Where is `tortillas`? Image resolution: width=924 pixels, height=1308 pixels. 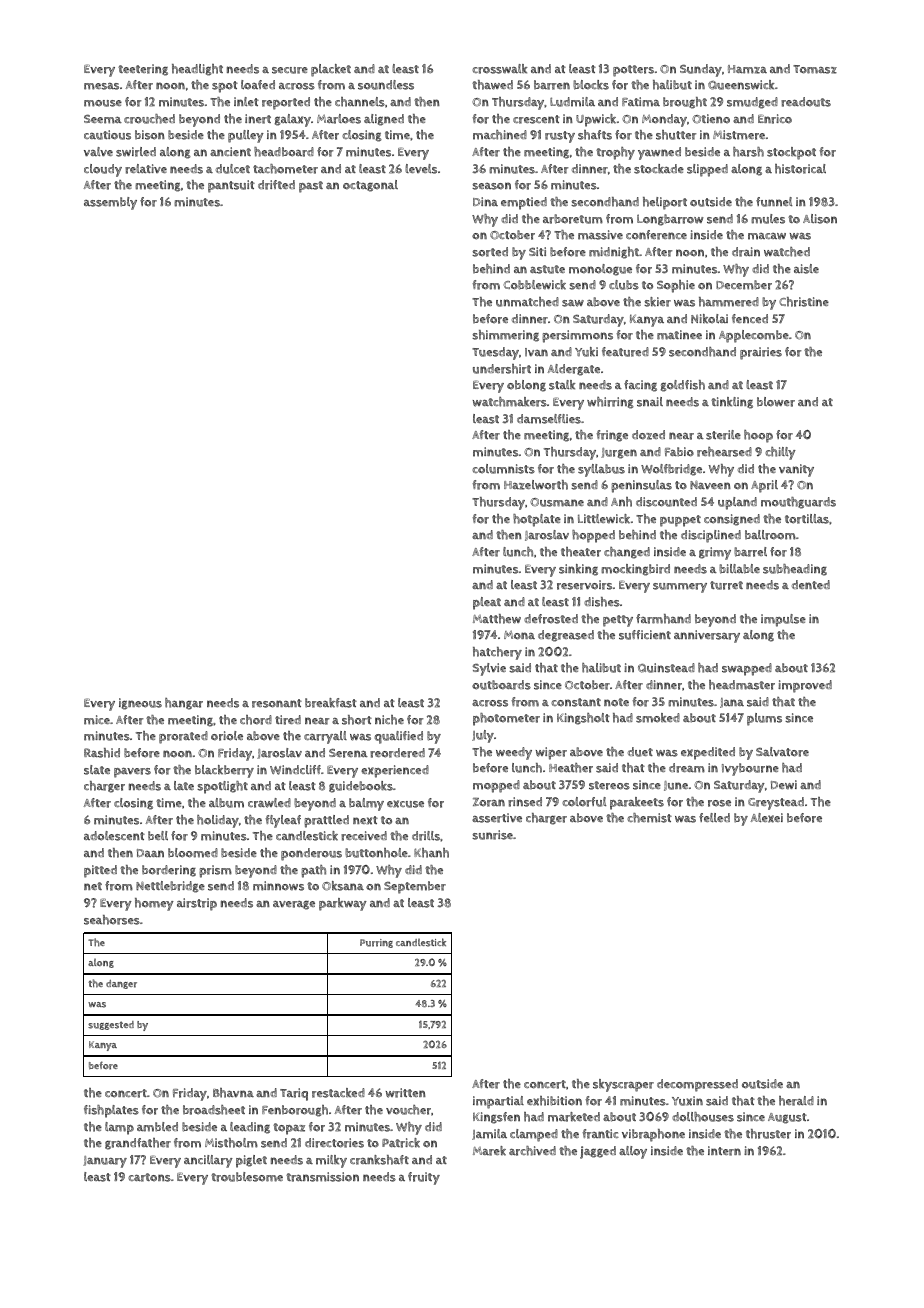
tortillas is located at coordinates (807, 519).
